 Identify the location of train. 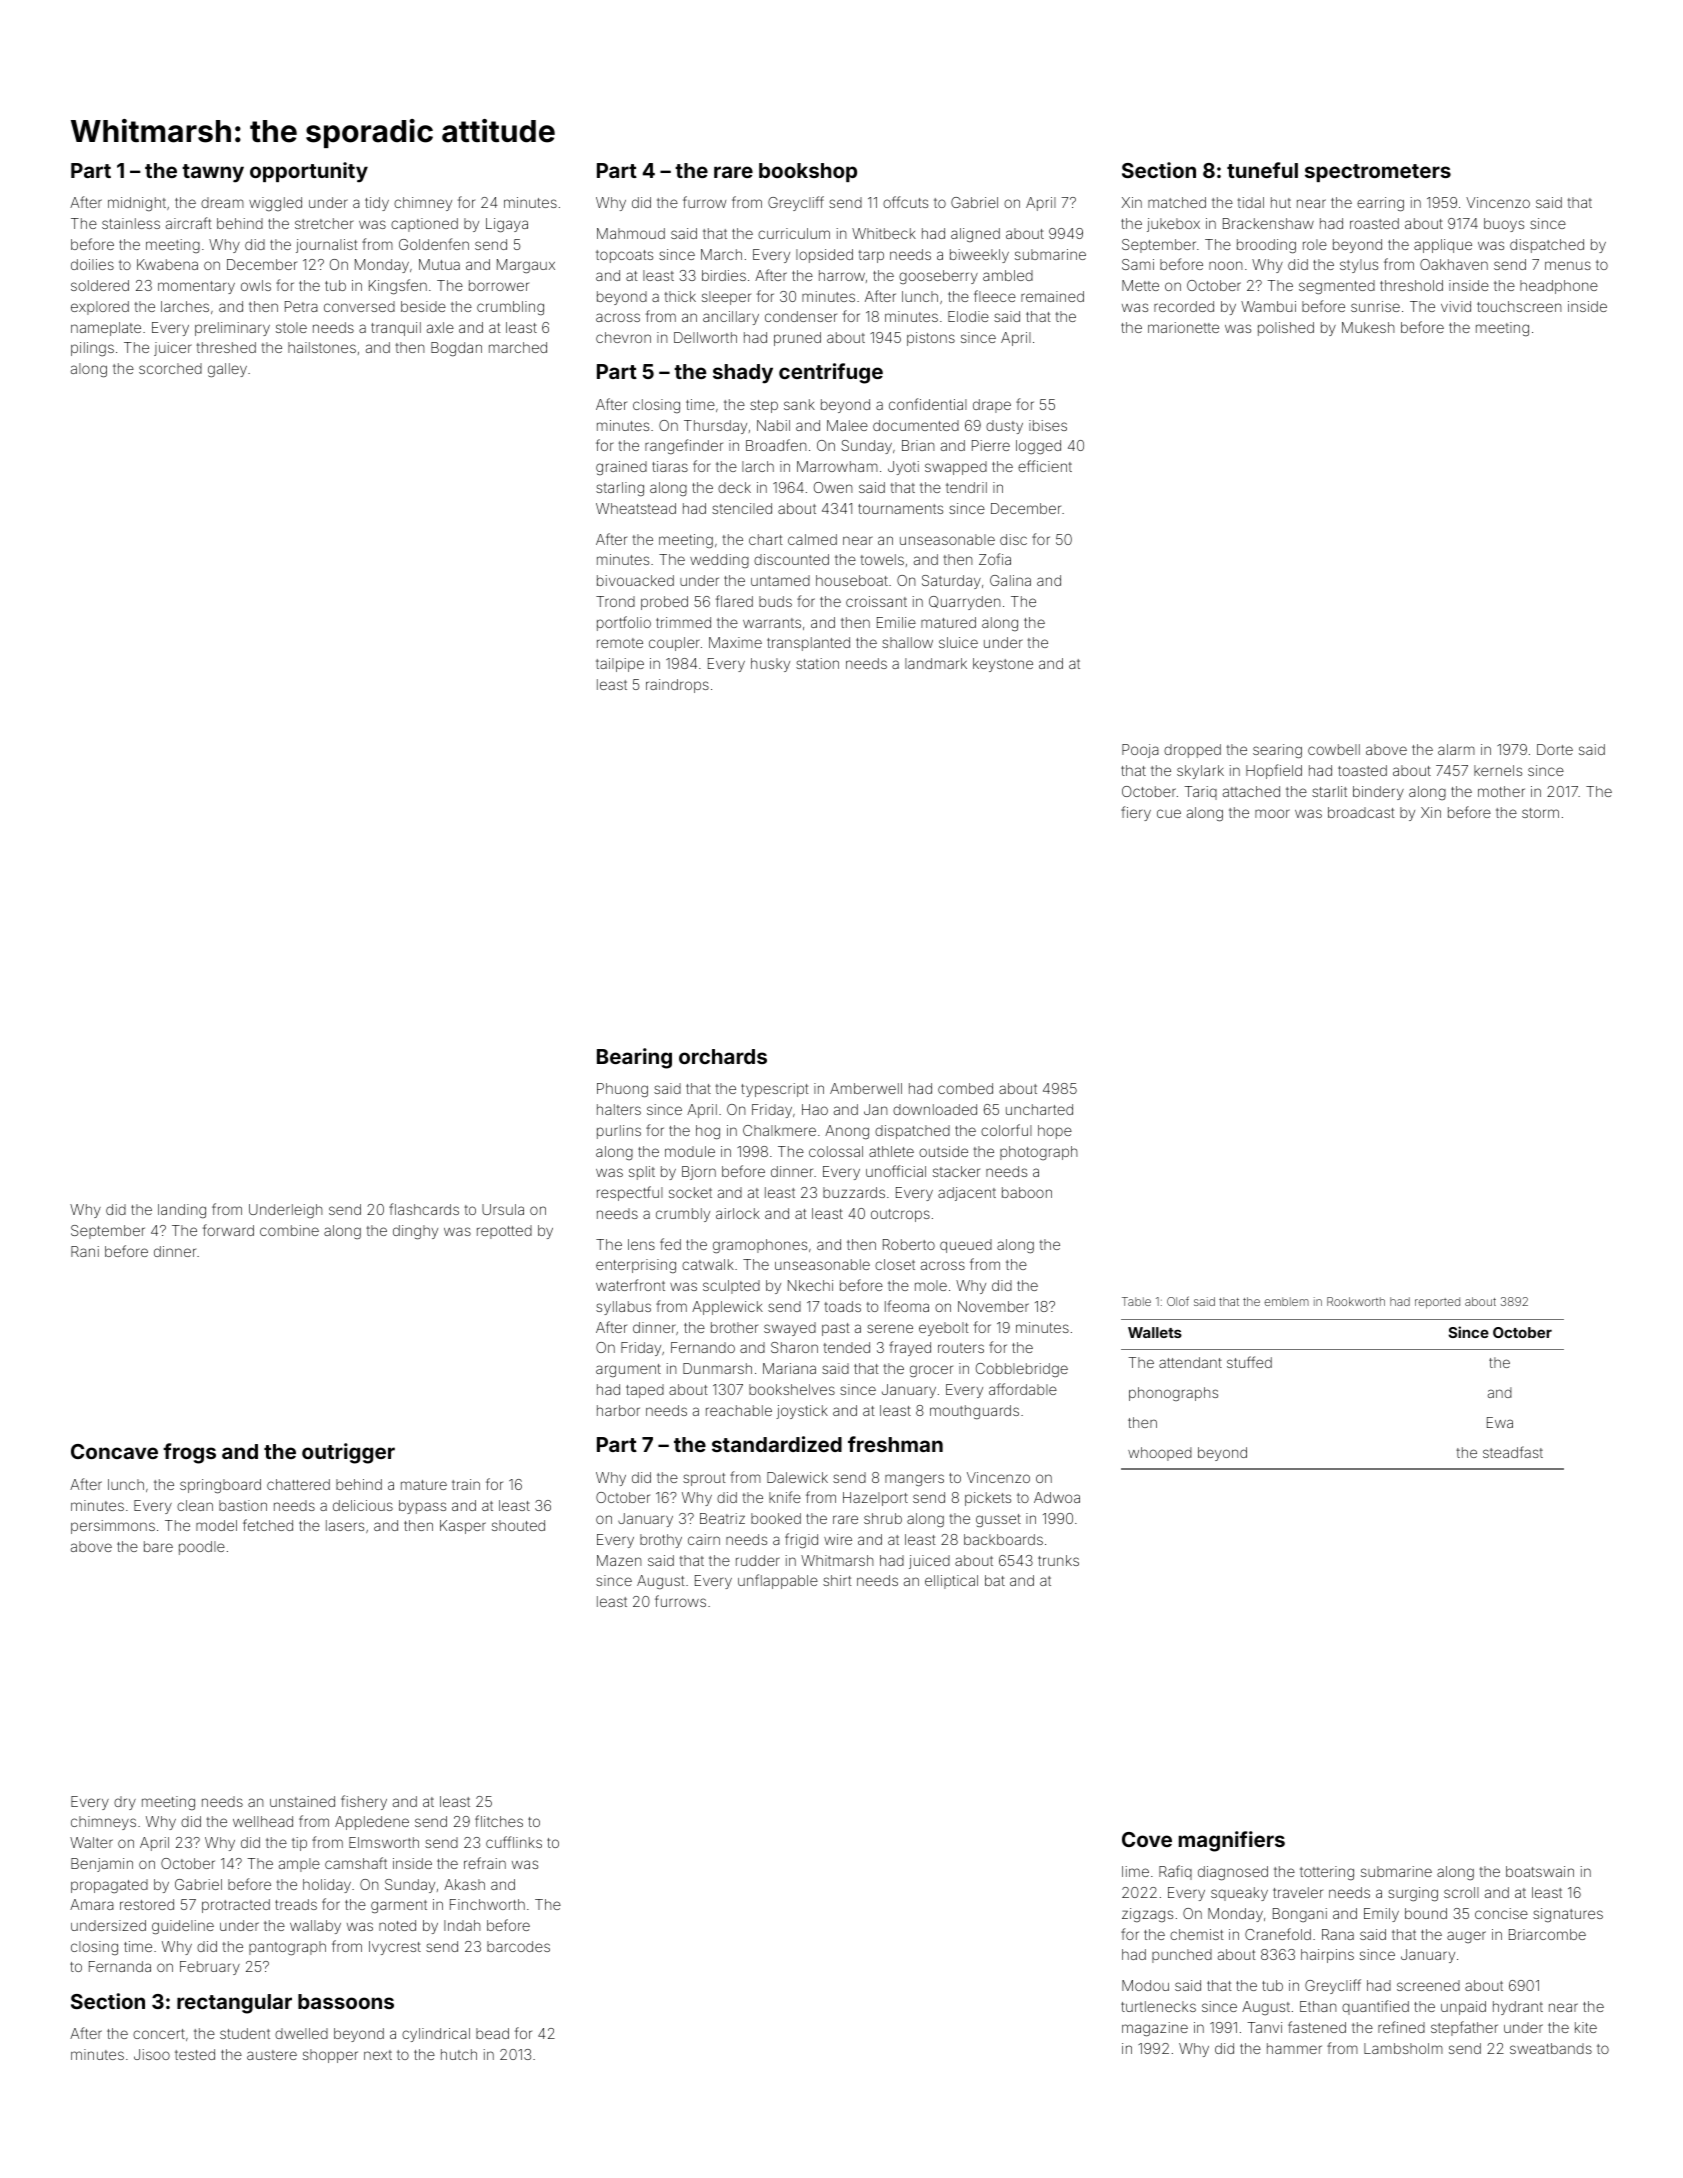
(466, 1484).
